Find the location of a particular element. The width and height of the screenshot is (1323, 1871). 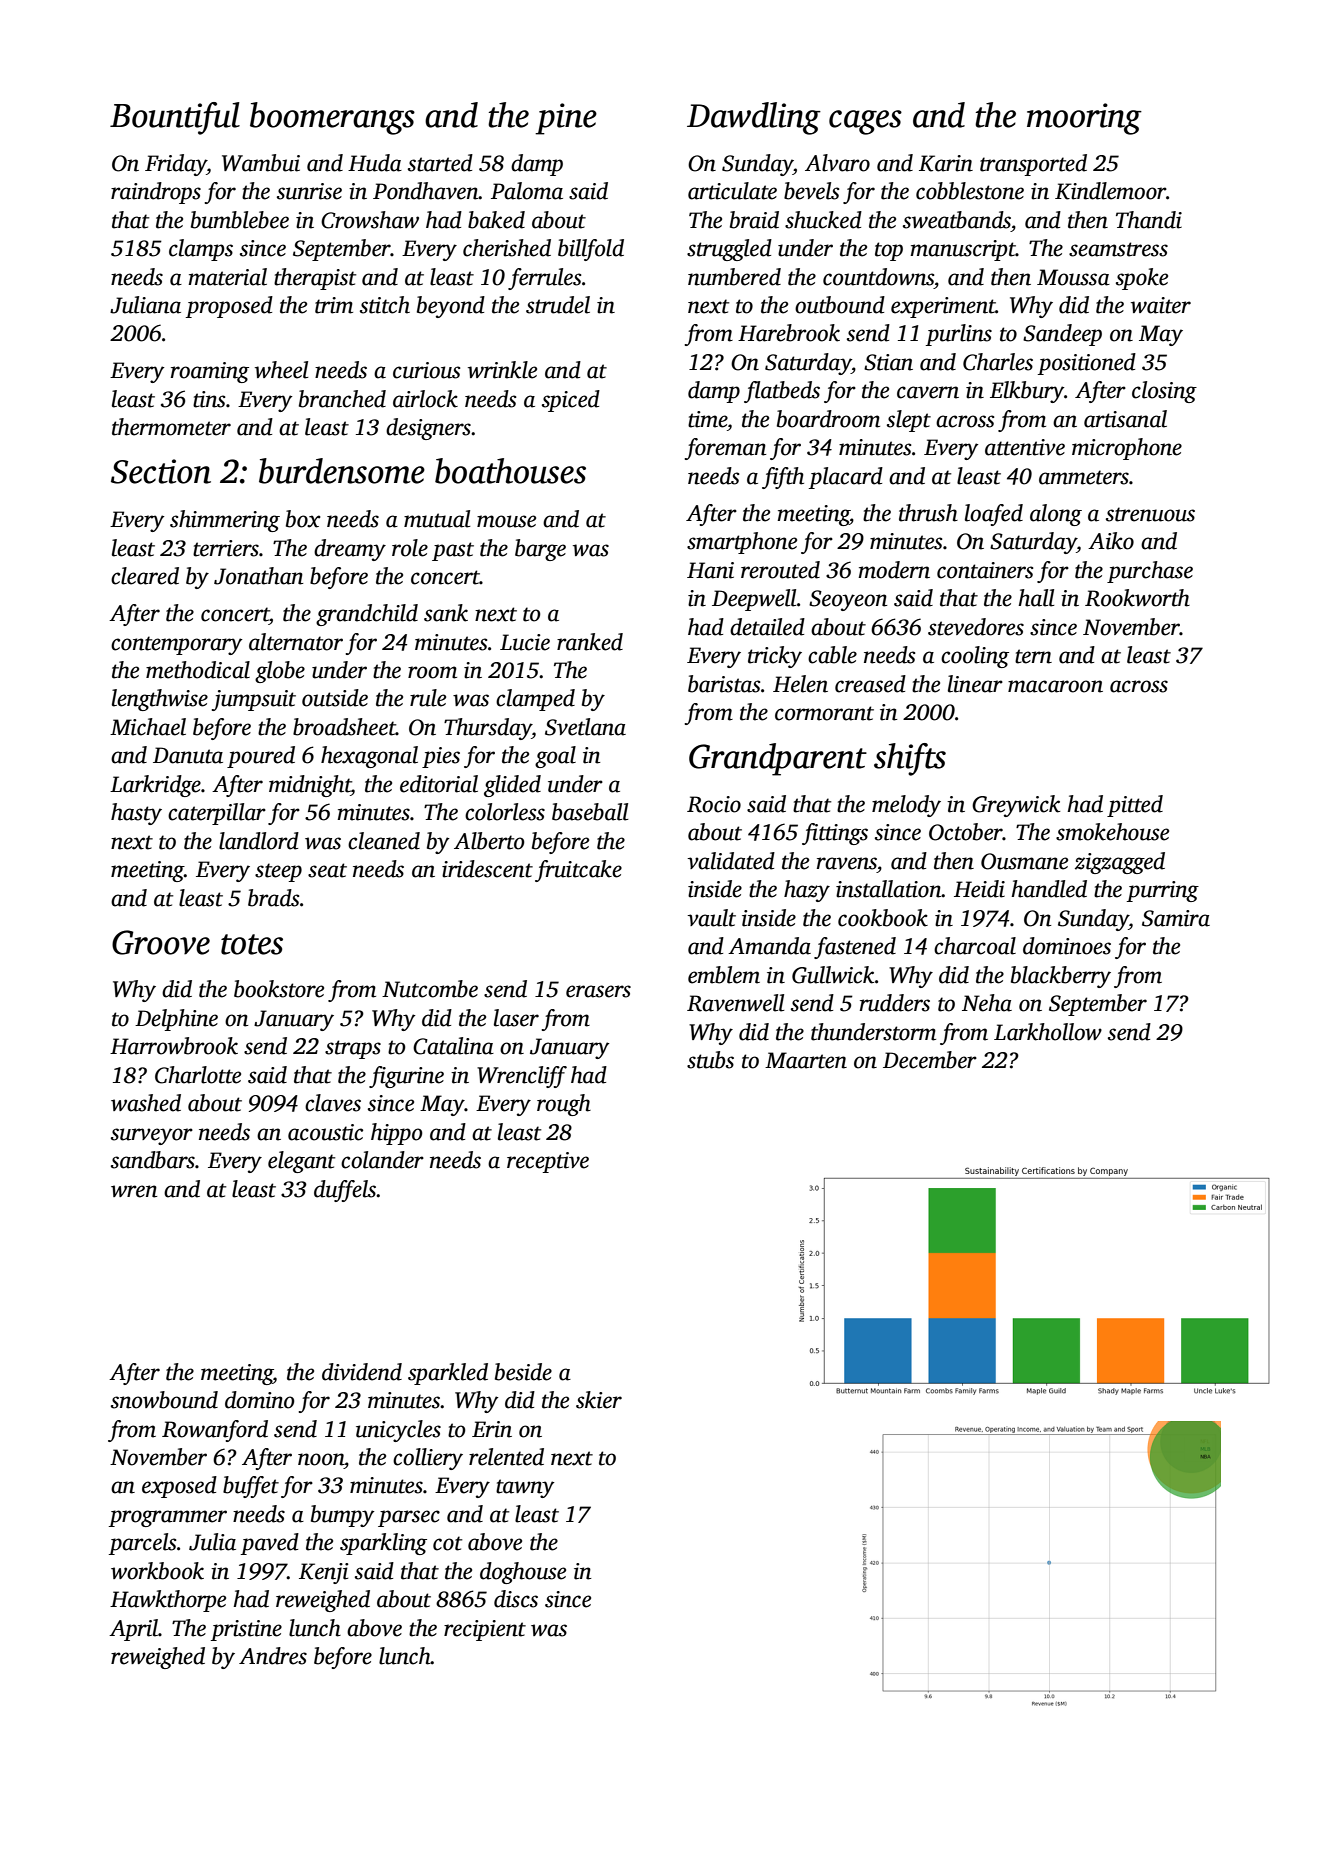

boomerangs is located at coordinates (332, 118).
